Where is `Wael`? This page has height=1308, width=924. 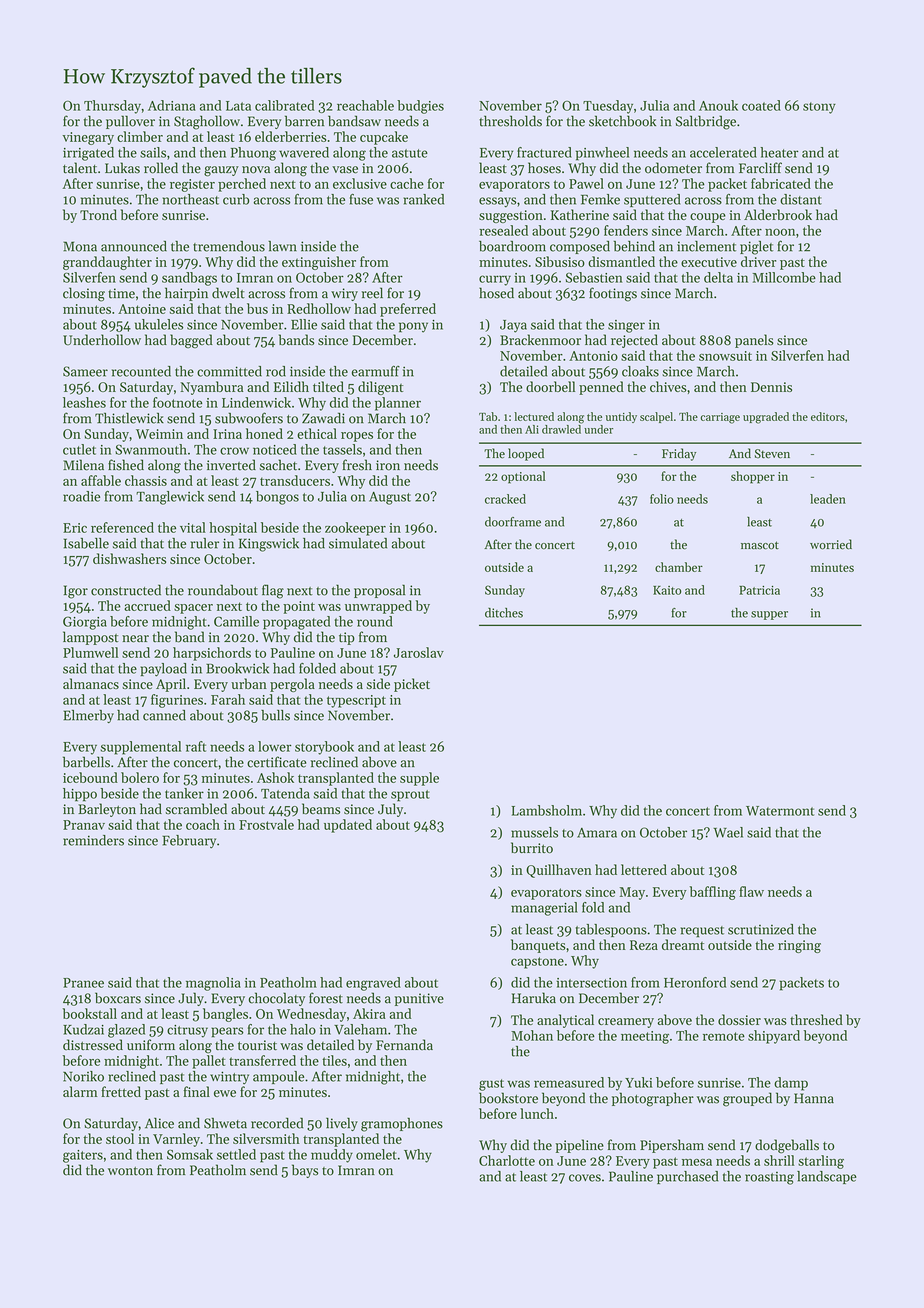
Wael is located at coordinates (728, 832).
